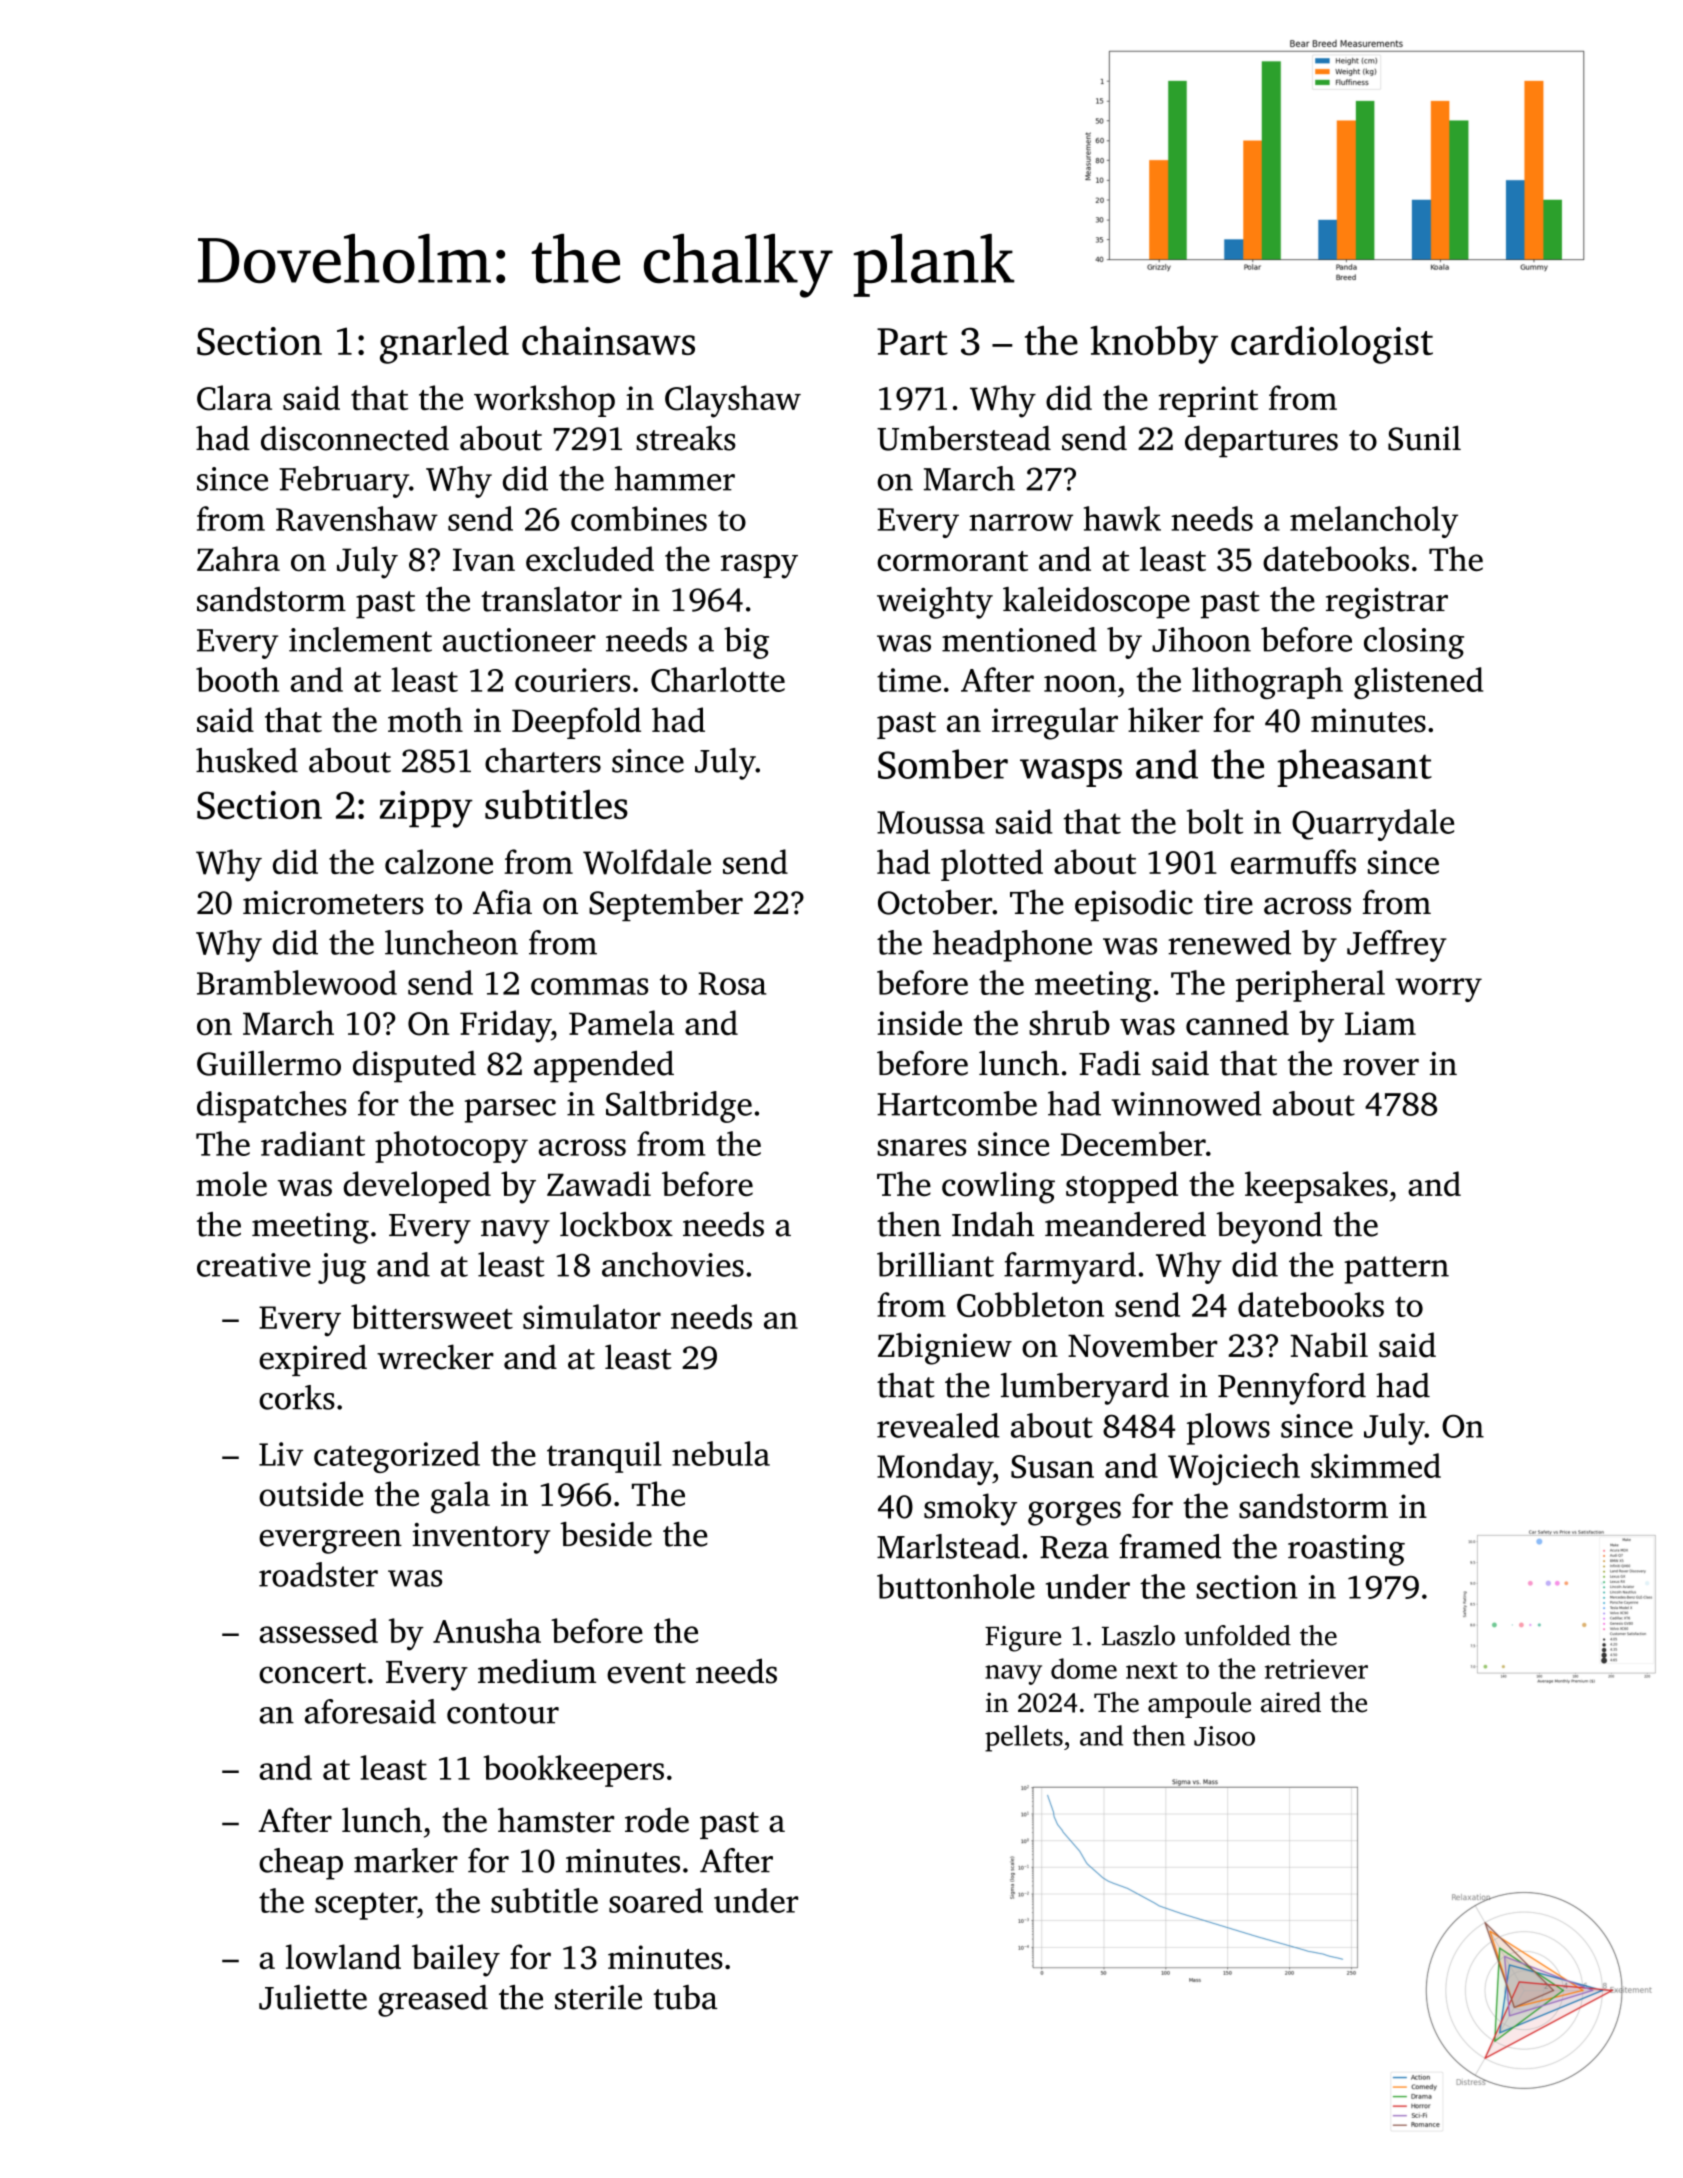 The height and width of the screenshot is (2178, 1683). Describe the element at coordinates (366, 1906) in the screenshot. I see `scepter` at that location.
